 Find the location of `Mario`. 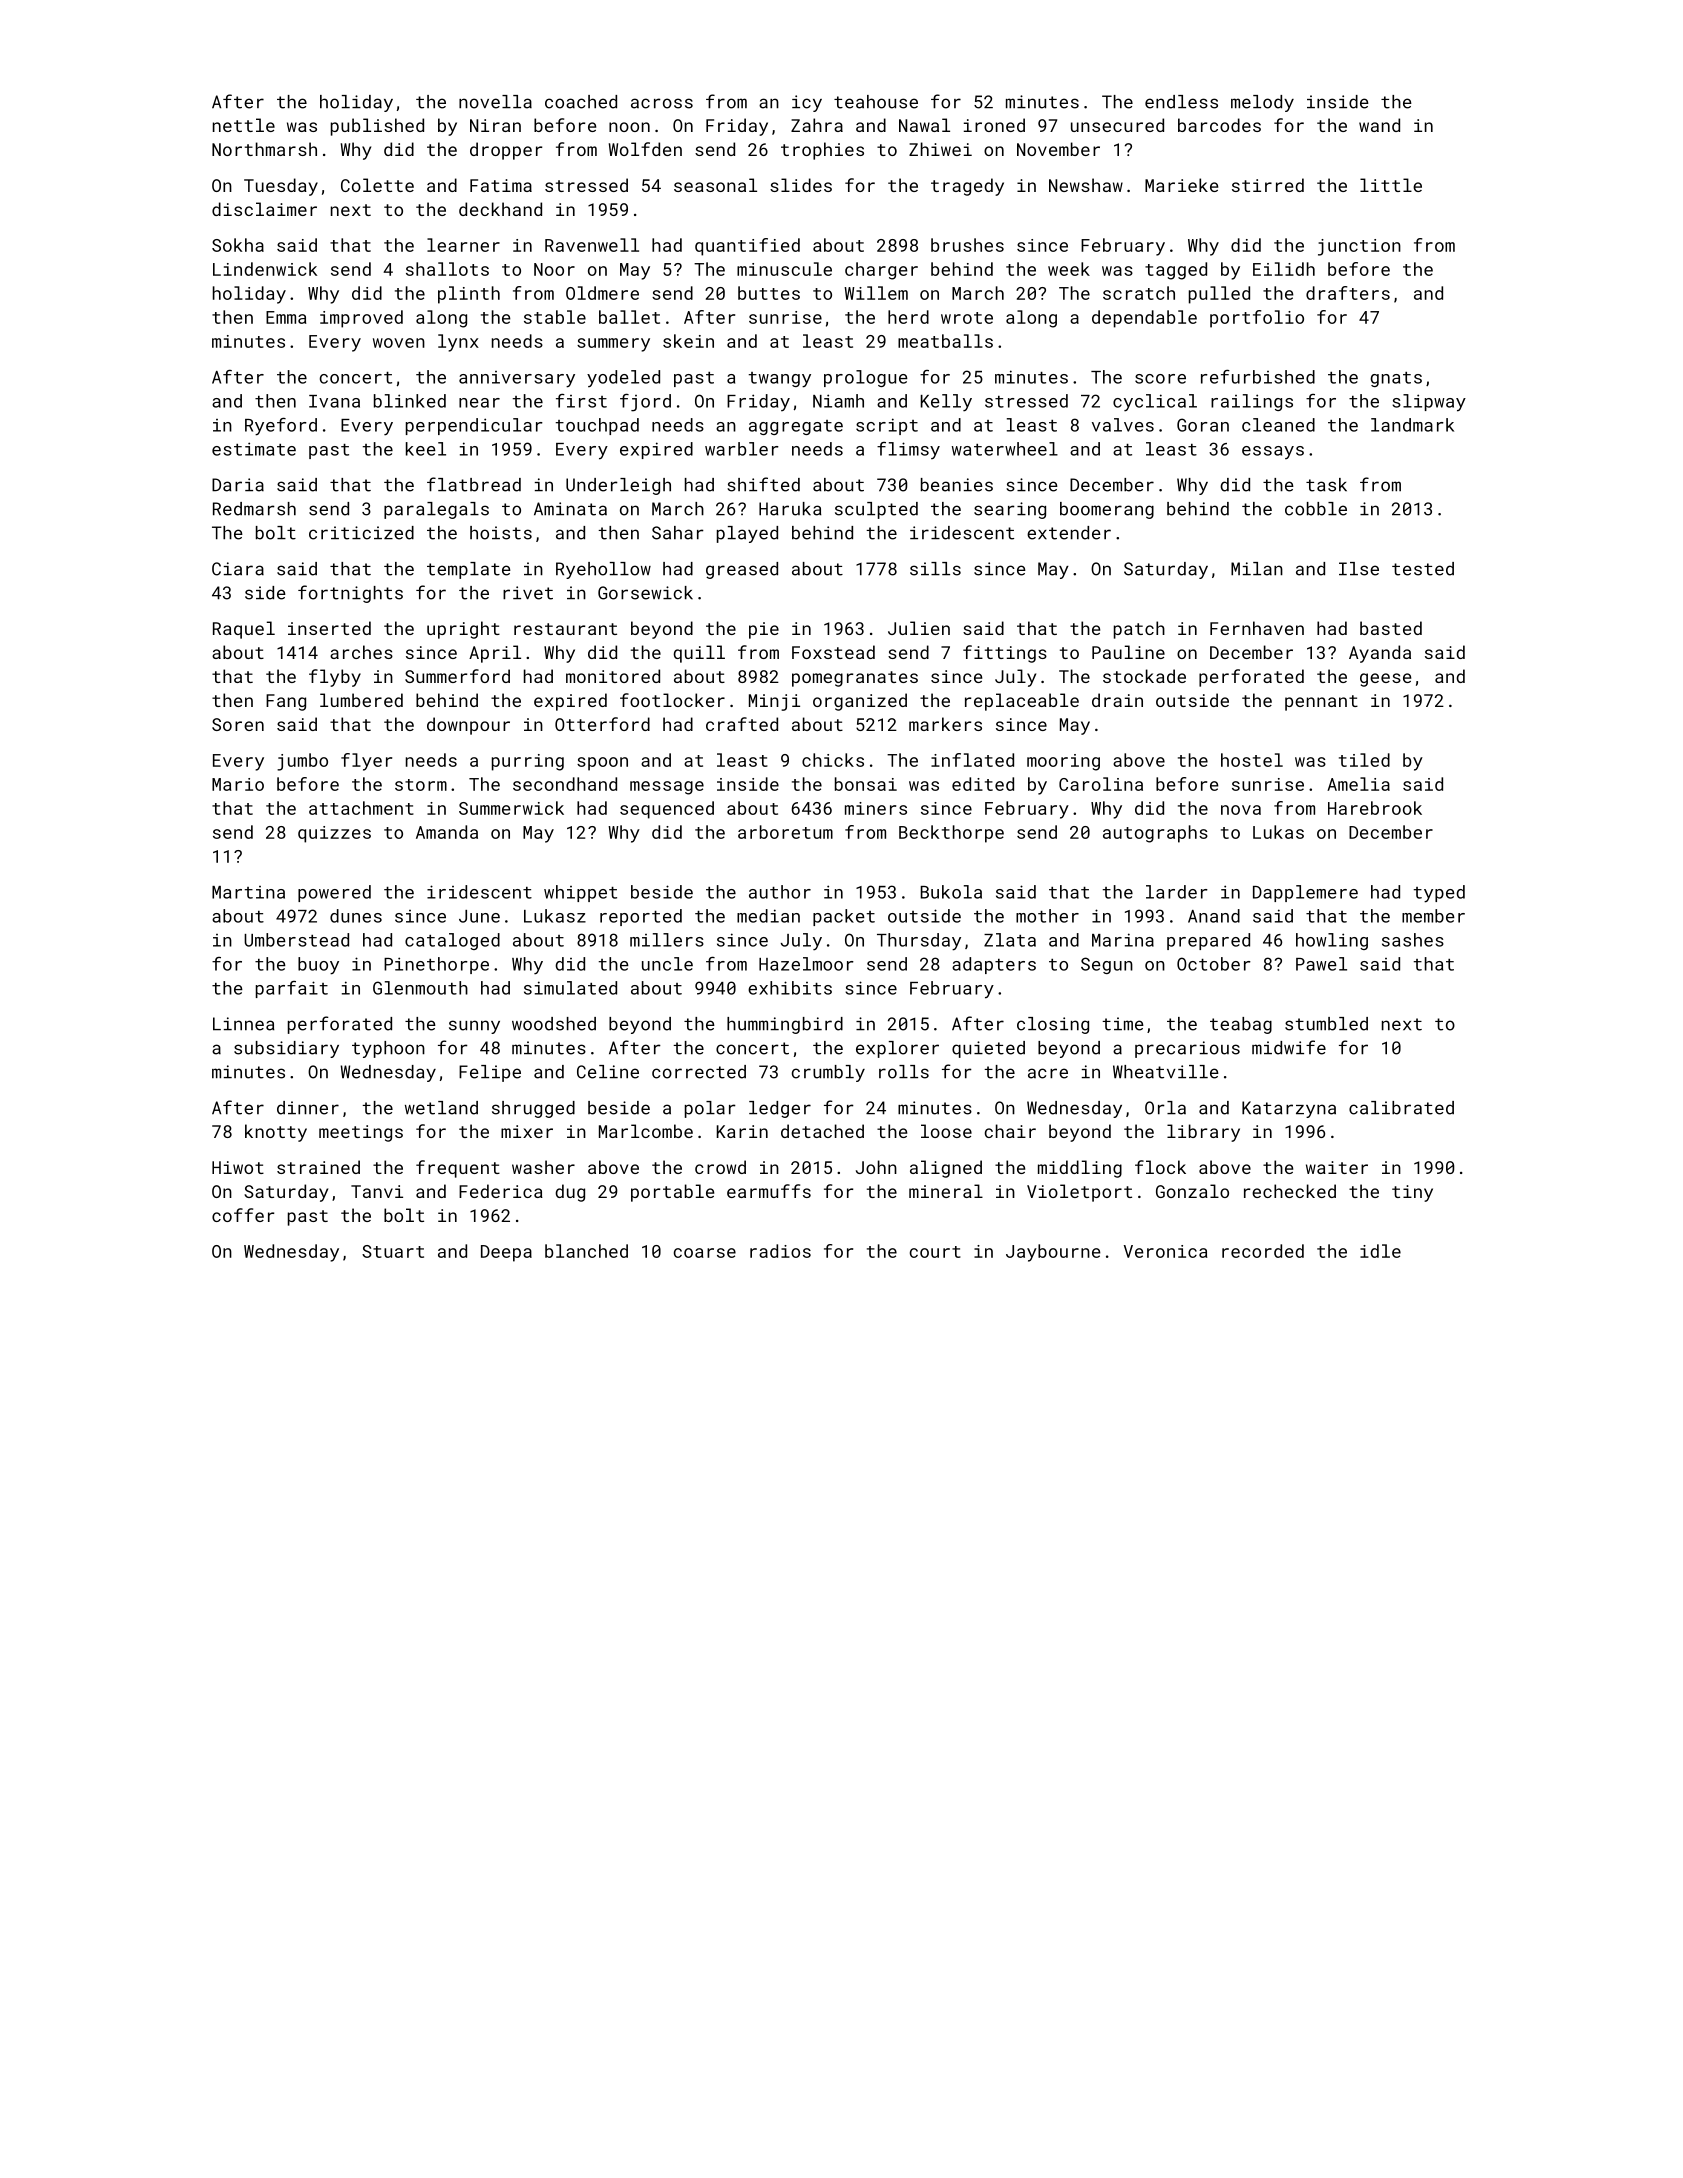

Mario is located at coordinates (238, 784).
